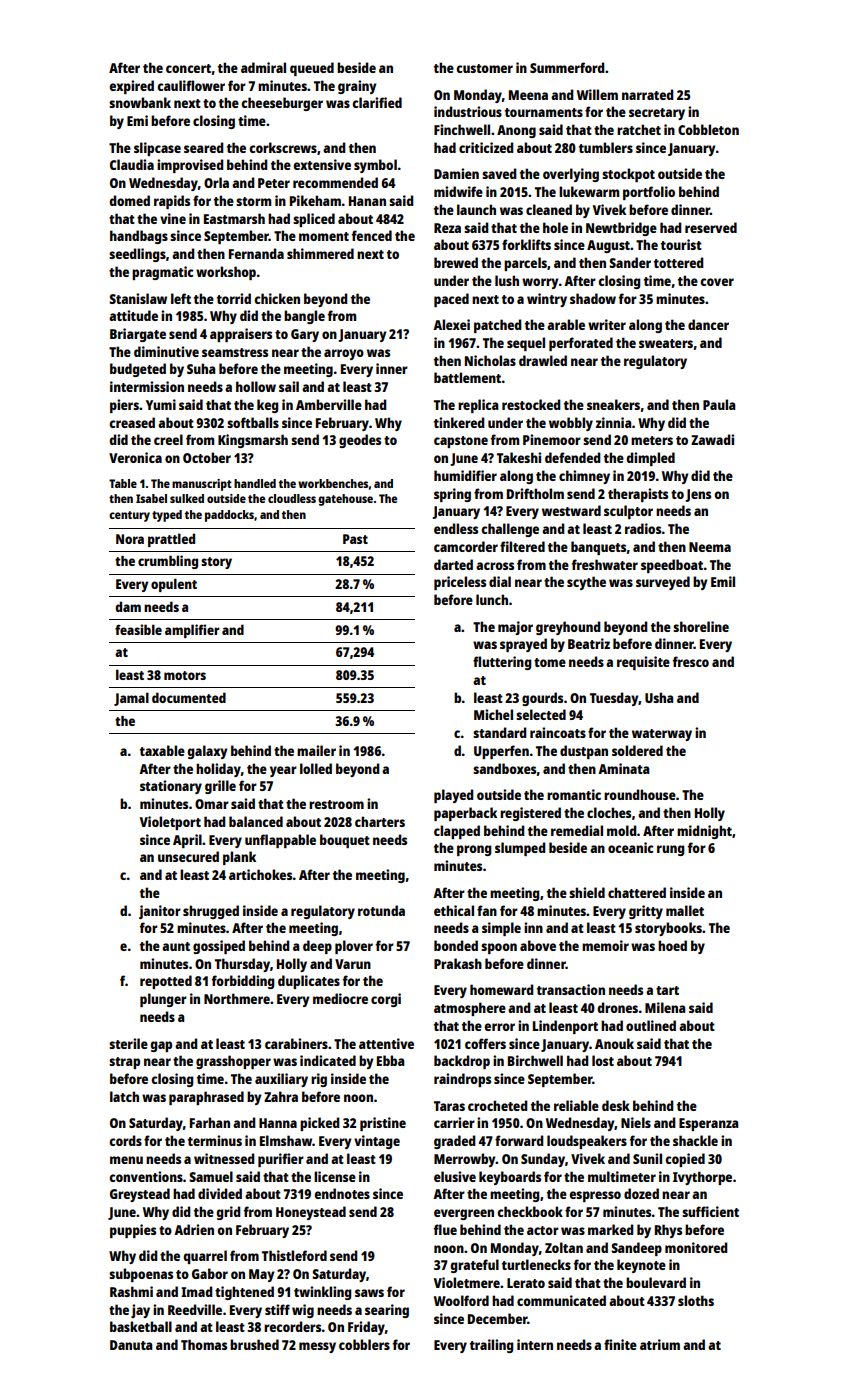 The height and width of the screenshot is (1400, 849). What do you see at coordinates (206, 1098) in the screenshot?
I see `paraphrased` at bounding box center [206, 1098].
